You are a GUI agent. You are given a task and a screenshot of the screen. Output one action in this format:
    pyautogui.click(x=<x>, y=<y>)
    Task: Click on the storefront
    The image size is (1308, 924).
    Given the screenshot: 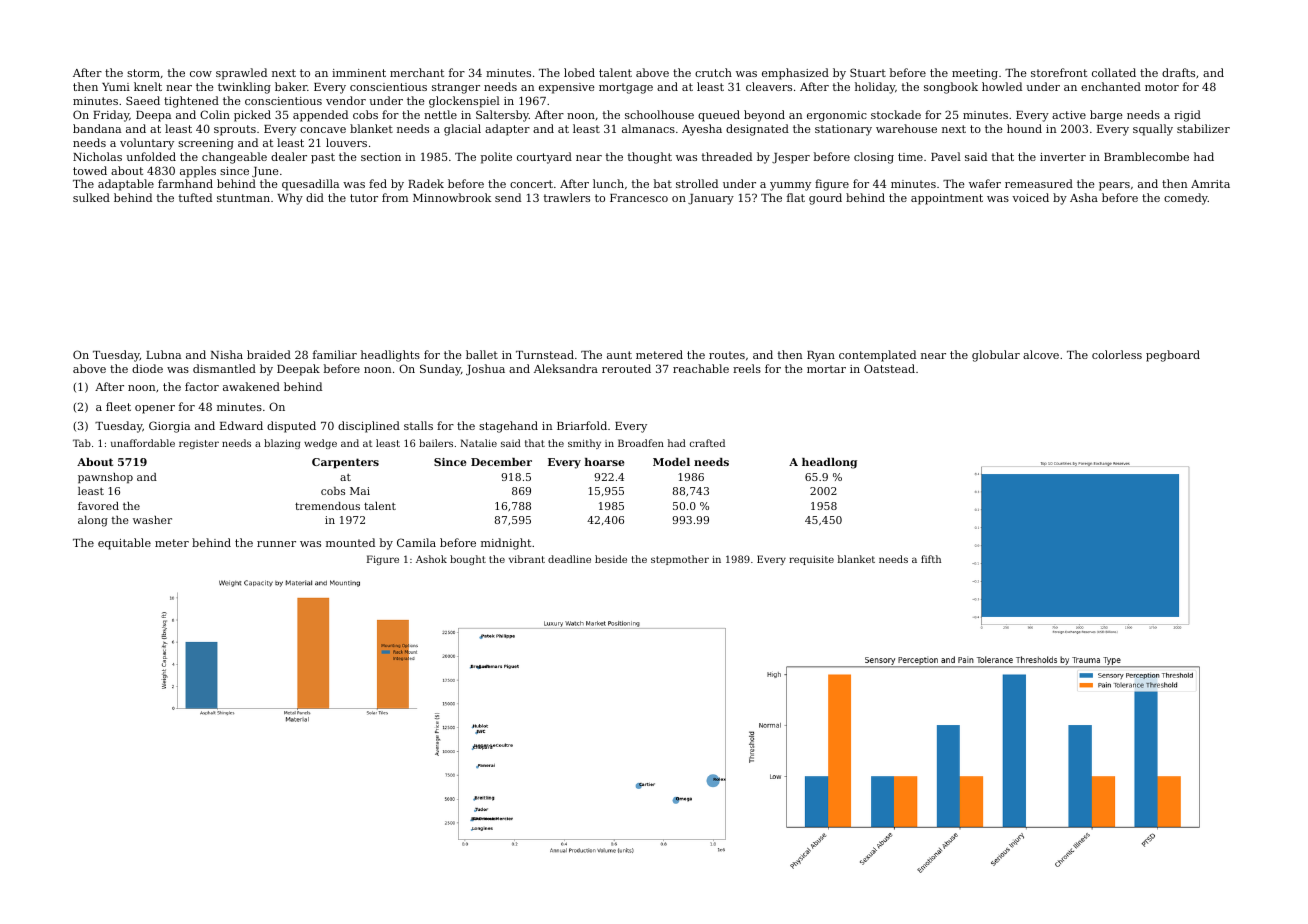 What is the action you would take?
    pyautogui.click(x=1059, y=72)
